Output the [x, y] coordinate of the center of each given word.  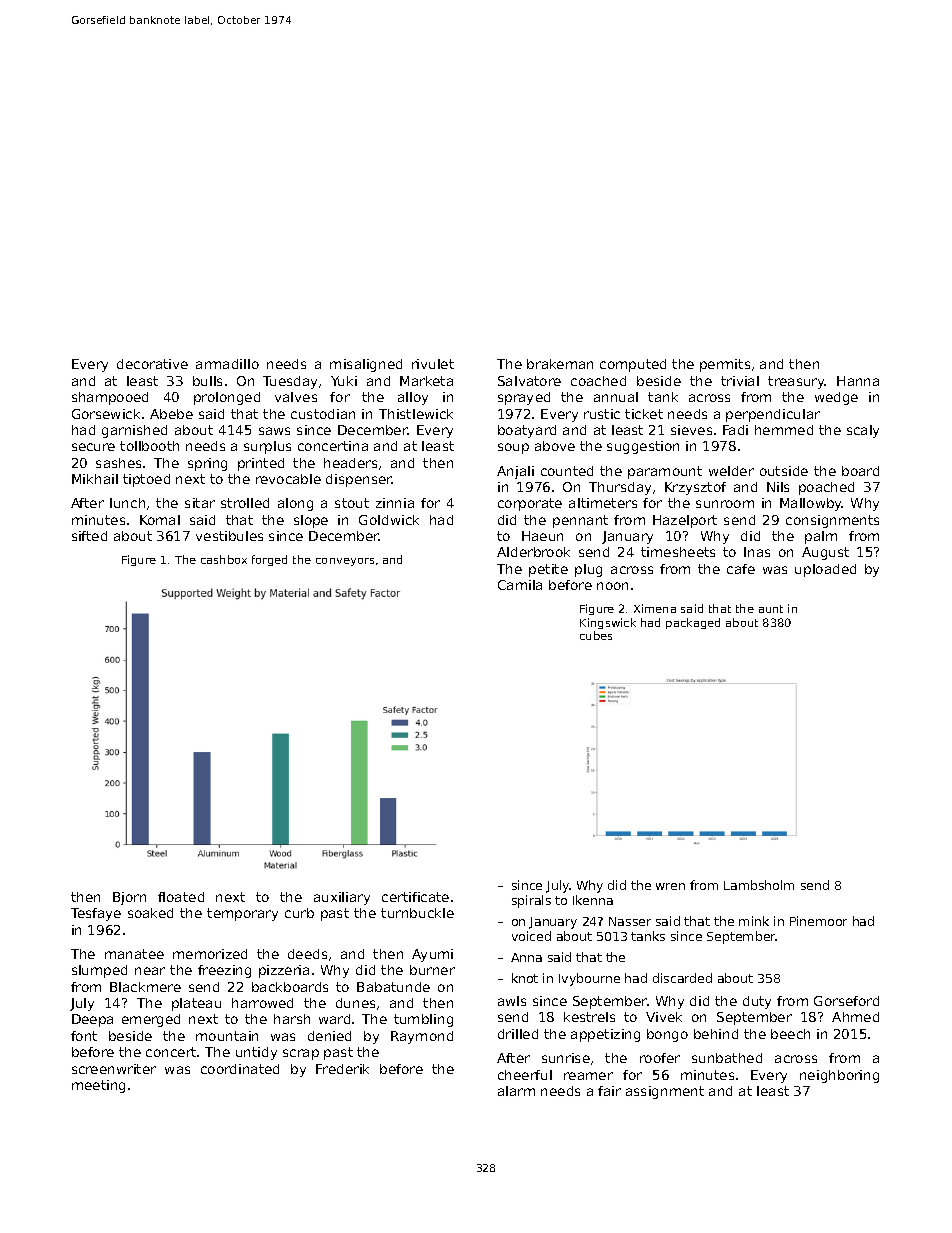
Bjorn [129, 898]
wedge [836, 398]
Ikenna [593, 900]
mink [754, 921]
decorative [152, 364]
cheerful [525, 1075]
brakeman [560, 364]
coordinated [240, 1069]
